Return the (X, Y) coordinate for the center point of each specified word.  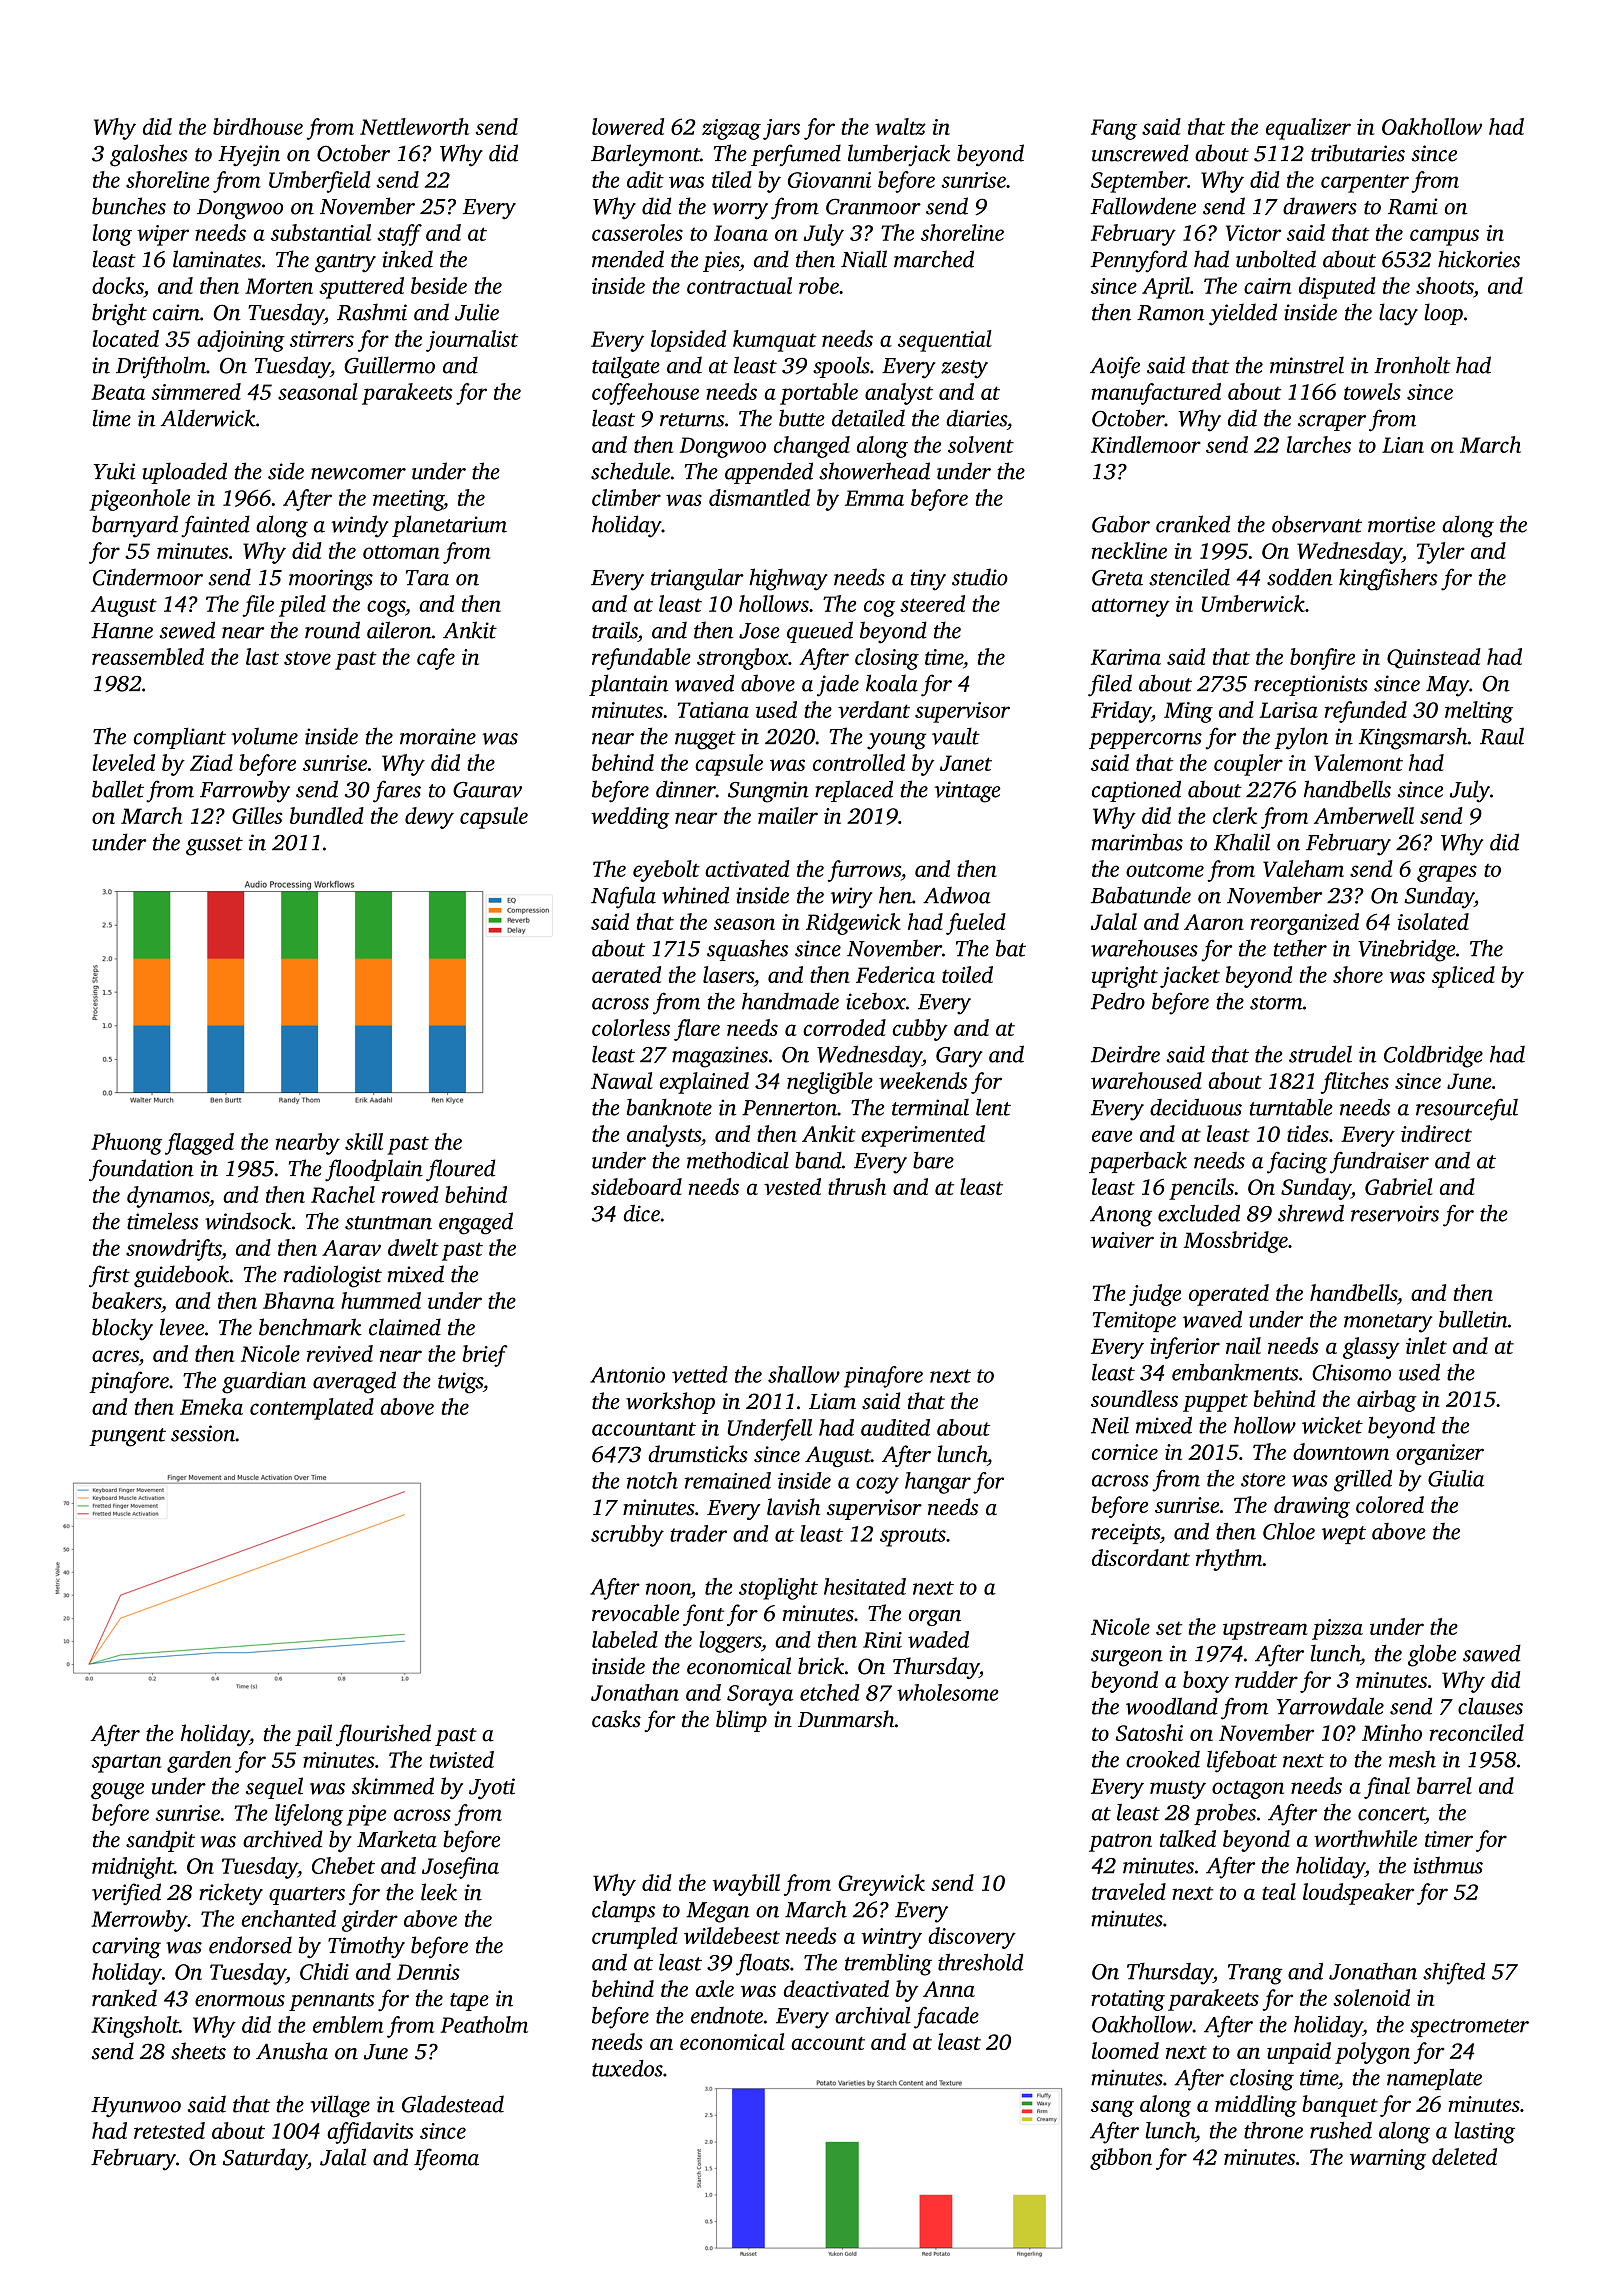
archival (873, 2015)
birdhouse (258, 126)
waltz (900, 126)
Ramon (1171, 313)
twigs (460, 1383)
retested (169, 2130)
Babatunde (1141, 895)
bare (933, 1160)
